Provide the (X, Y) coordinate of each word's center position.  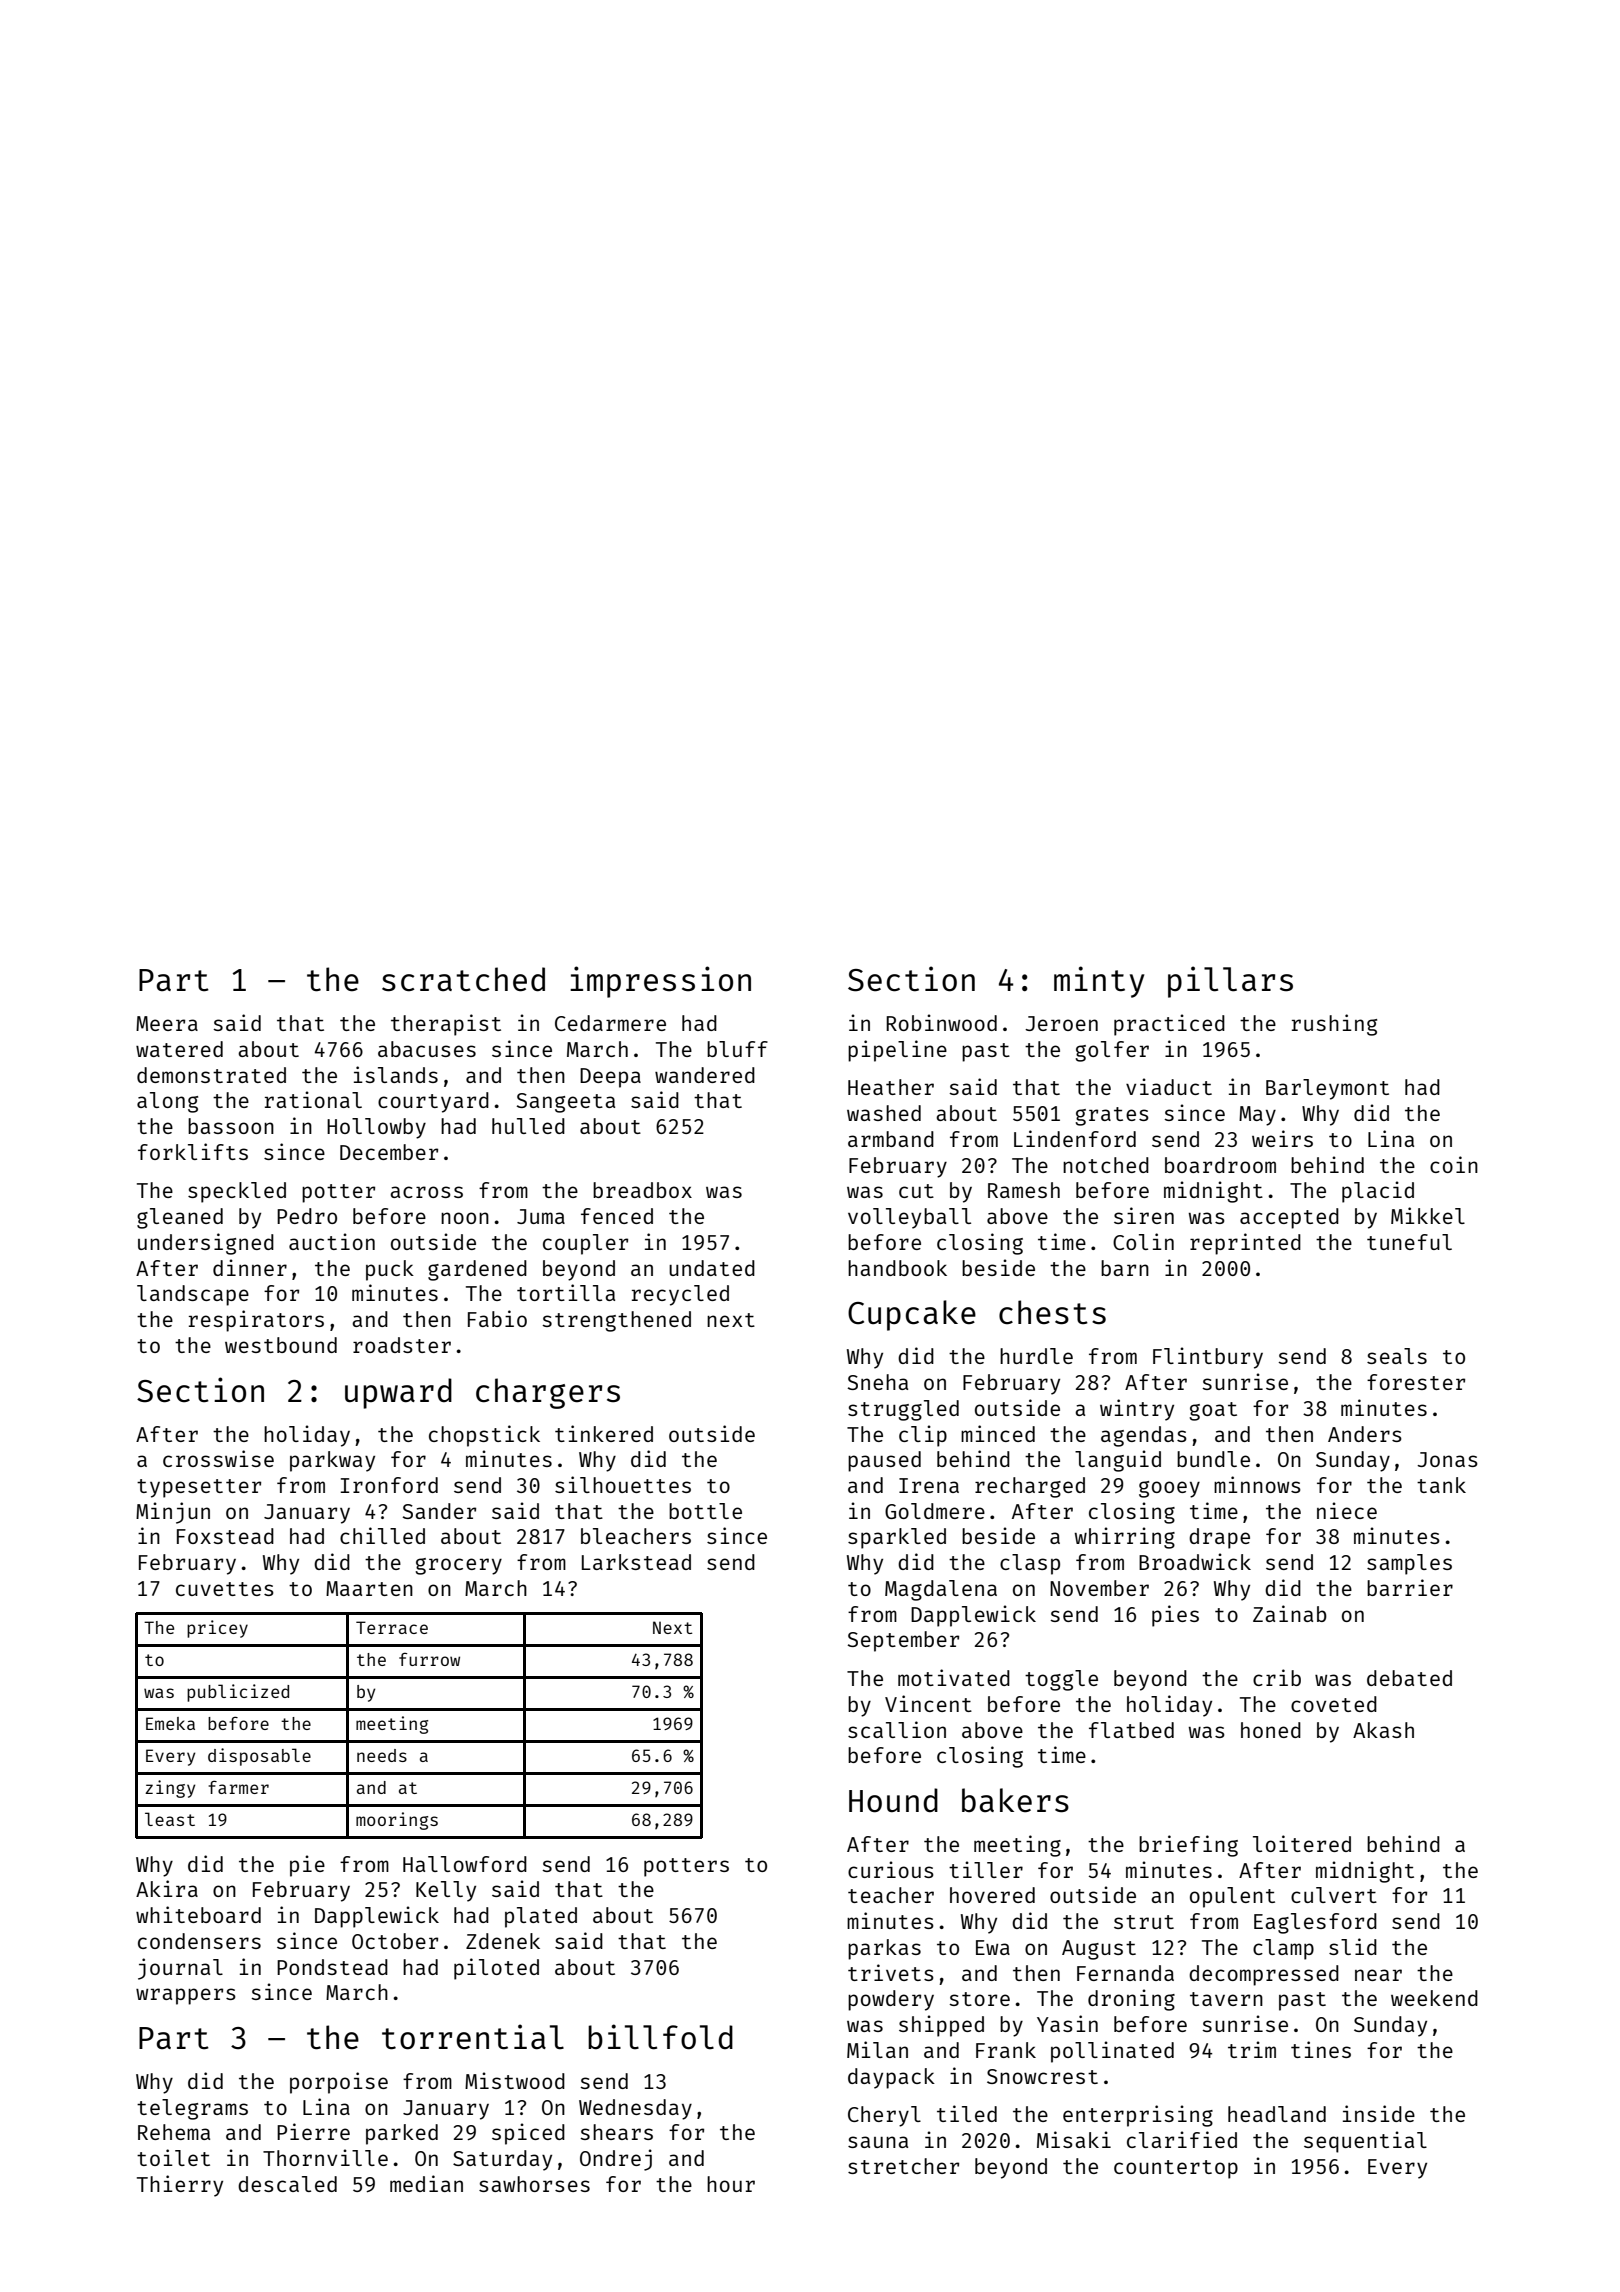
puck (390, 1270)
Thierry (180, 2186)
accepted (1289, 1218)
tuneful (1409, 1242)
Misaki (1074, 2139)
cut (916, 1191)
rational (313, 1099)
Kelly (446, 1891)
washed (884, 1113)
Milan (877, 2049)
